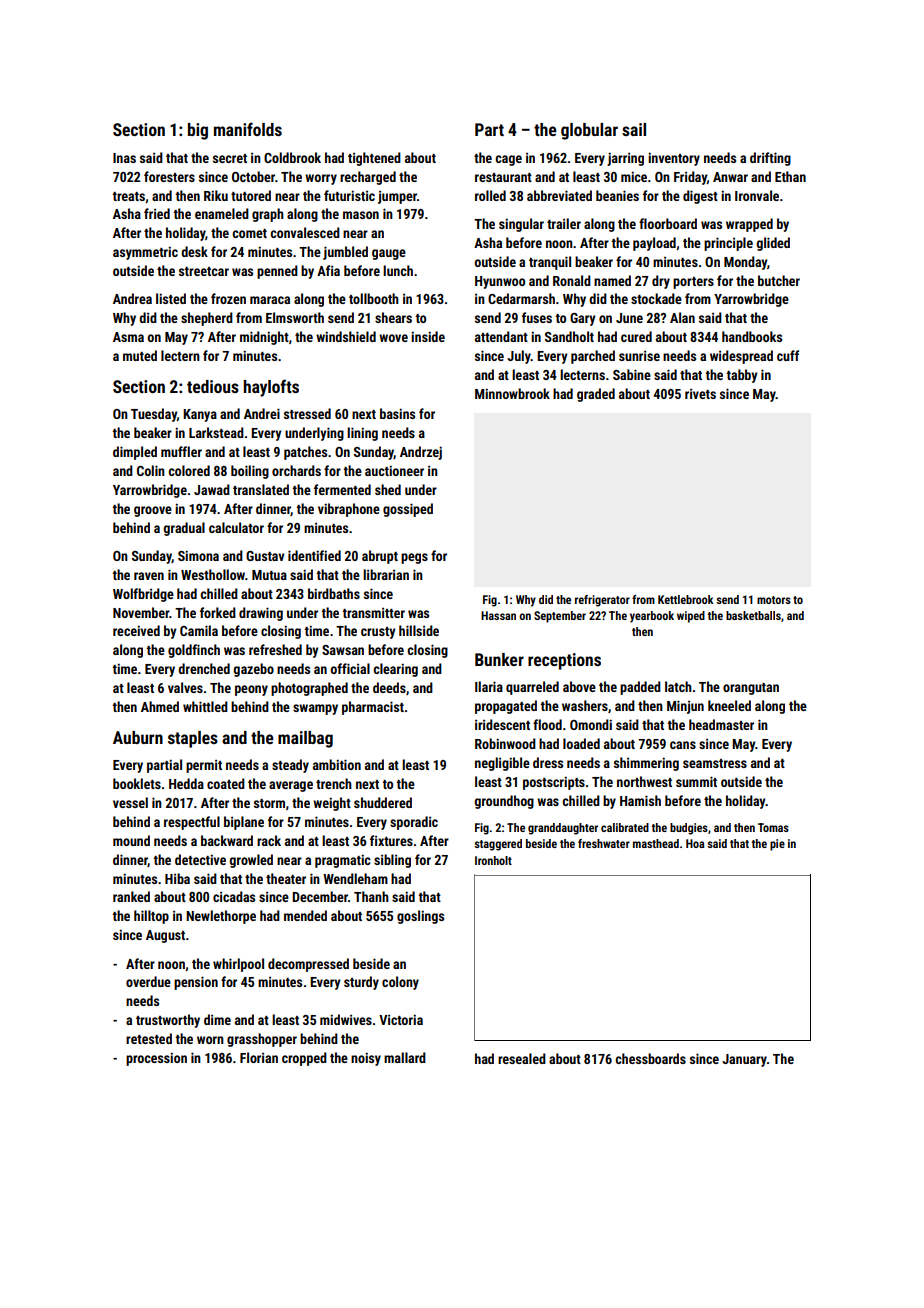 Image resolution: width=924 pixels, height=1308 pixels. Describe the element at coordinates (508, 160) in the screenshot. I see `cage` at that location.
